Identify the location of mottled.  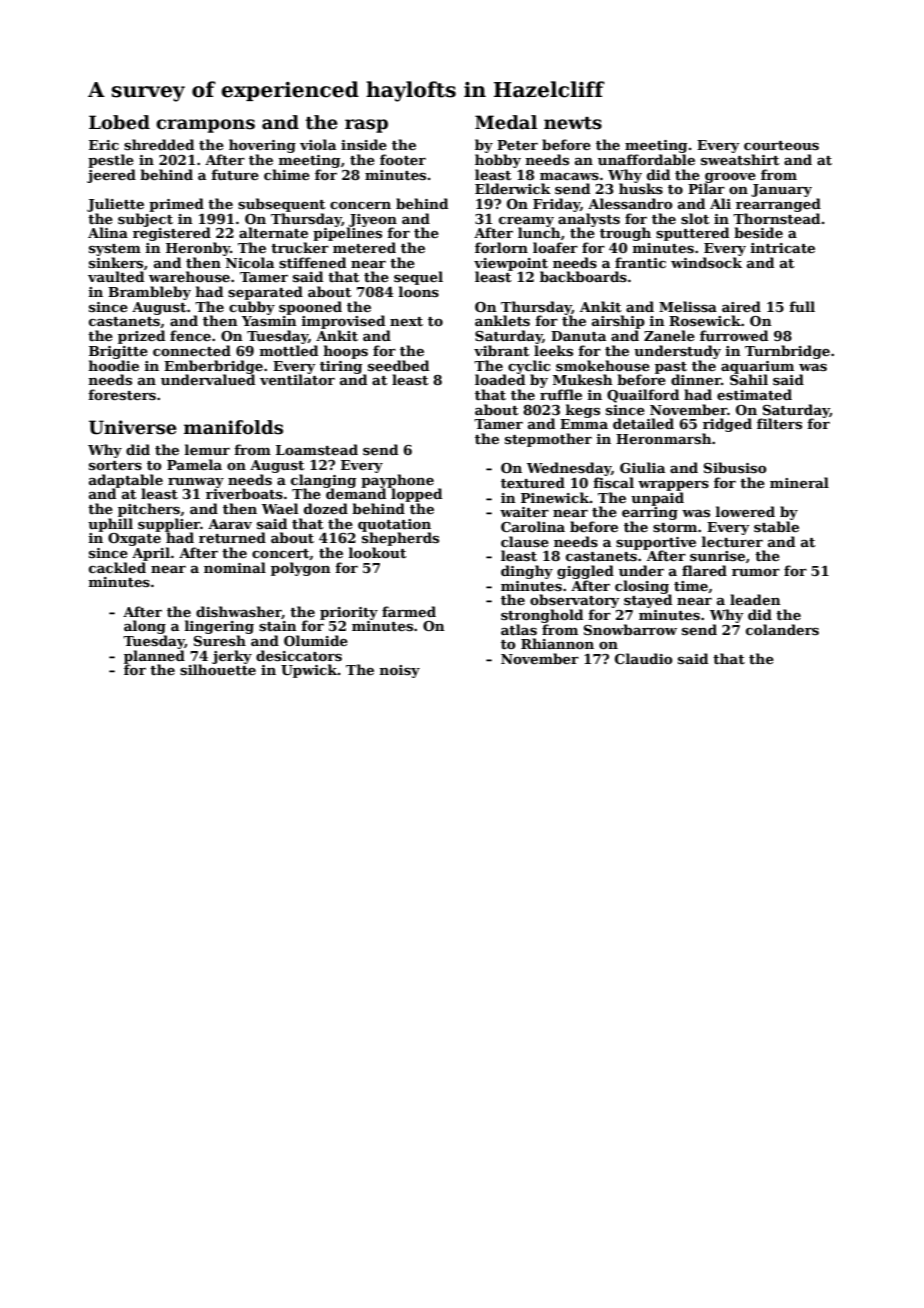
(289, 350).
